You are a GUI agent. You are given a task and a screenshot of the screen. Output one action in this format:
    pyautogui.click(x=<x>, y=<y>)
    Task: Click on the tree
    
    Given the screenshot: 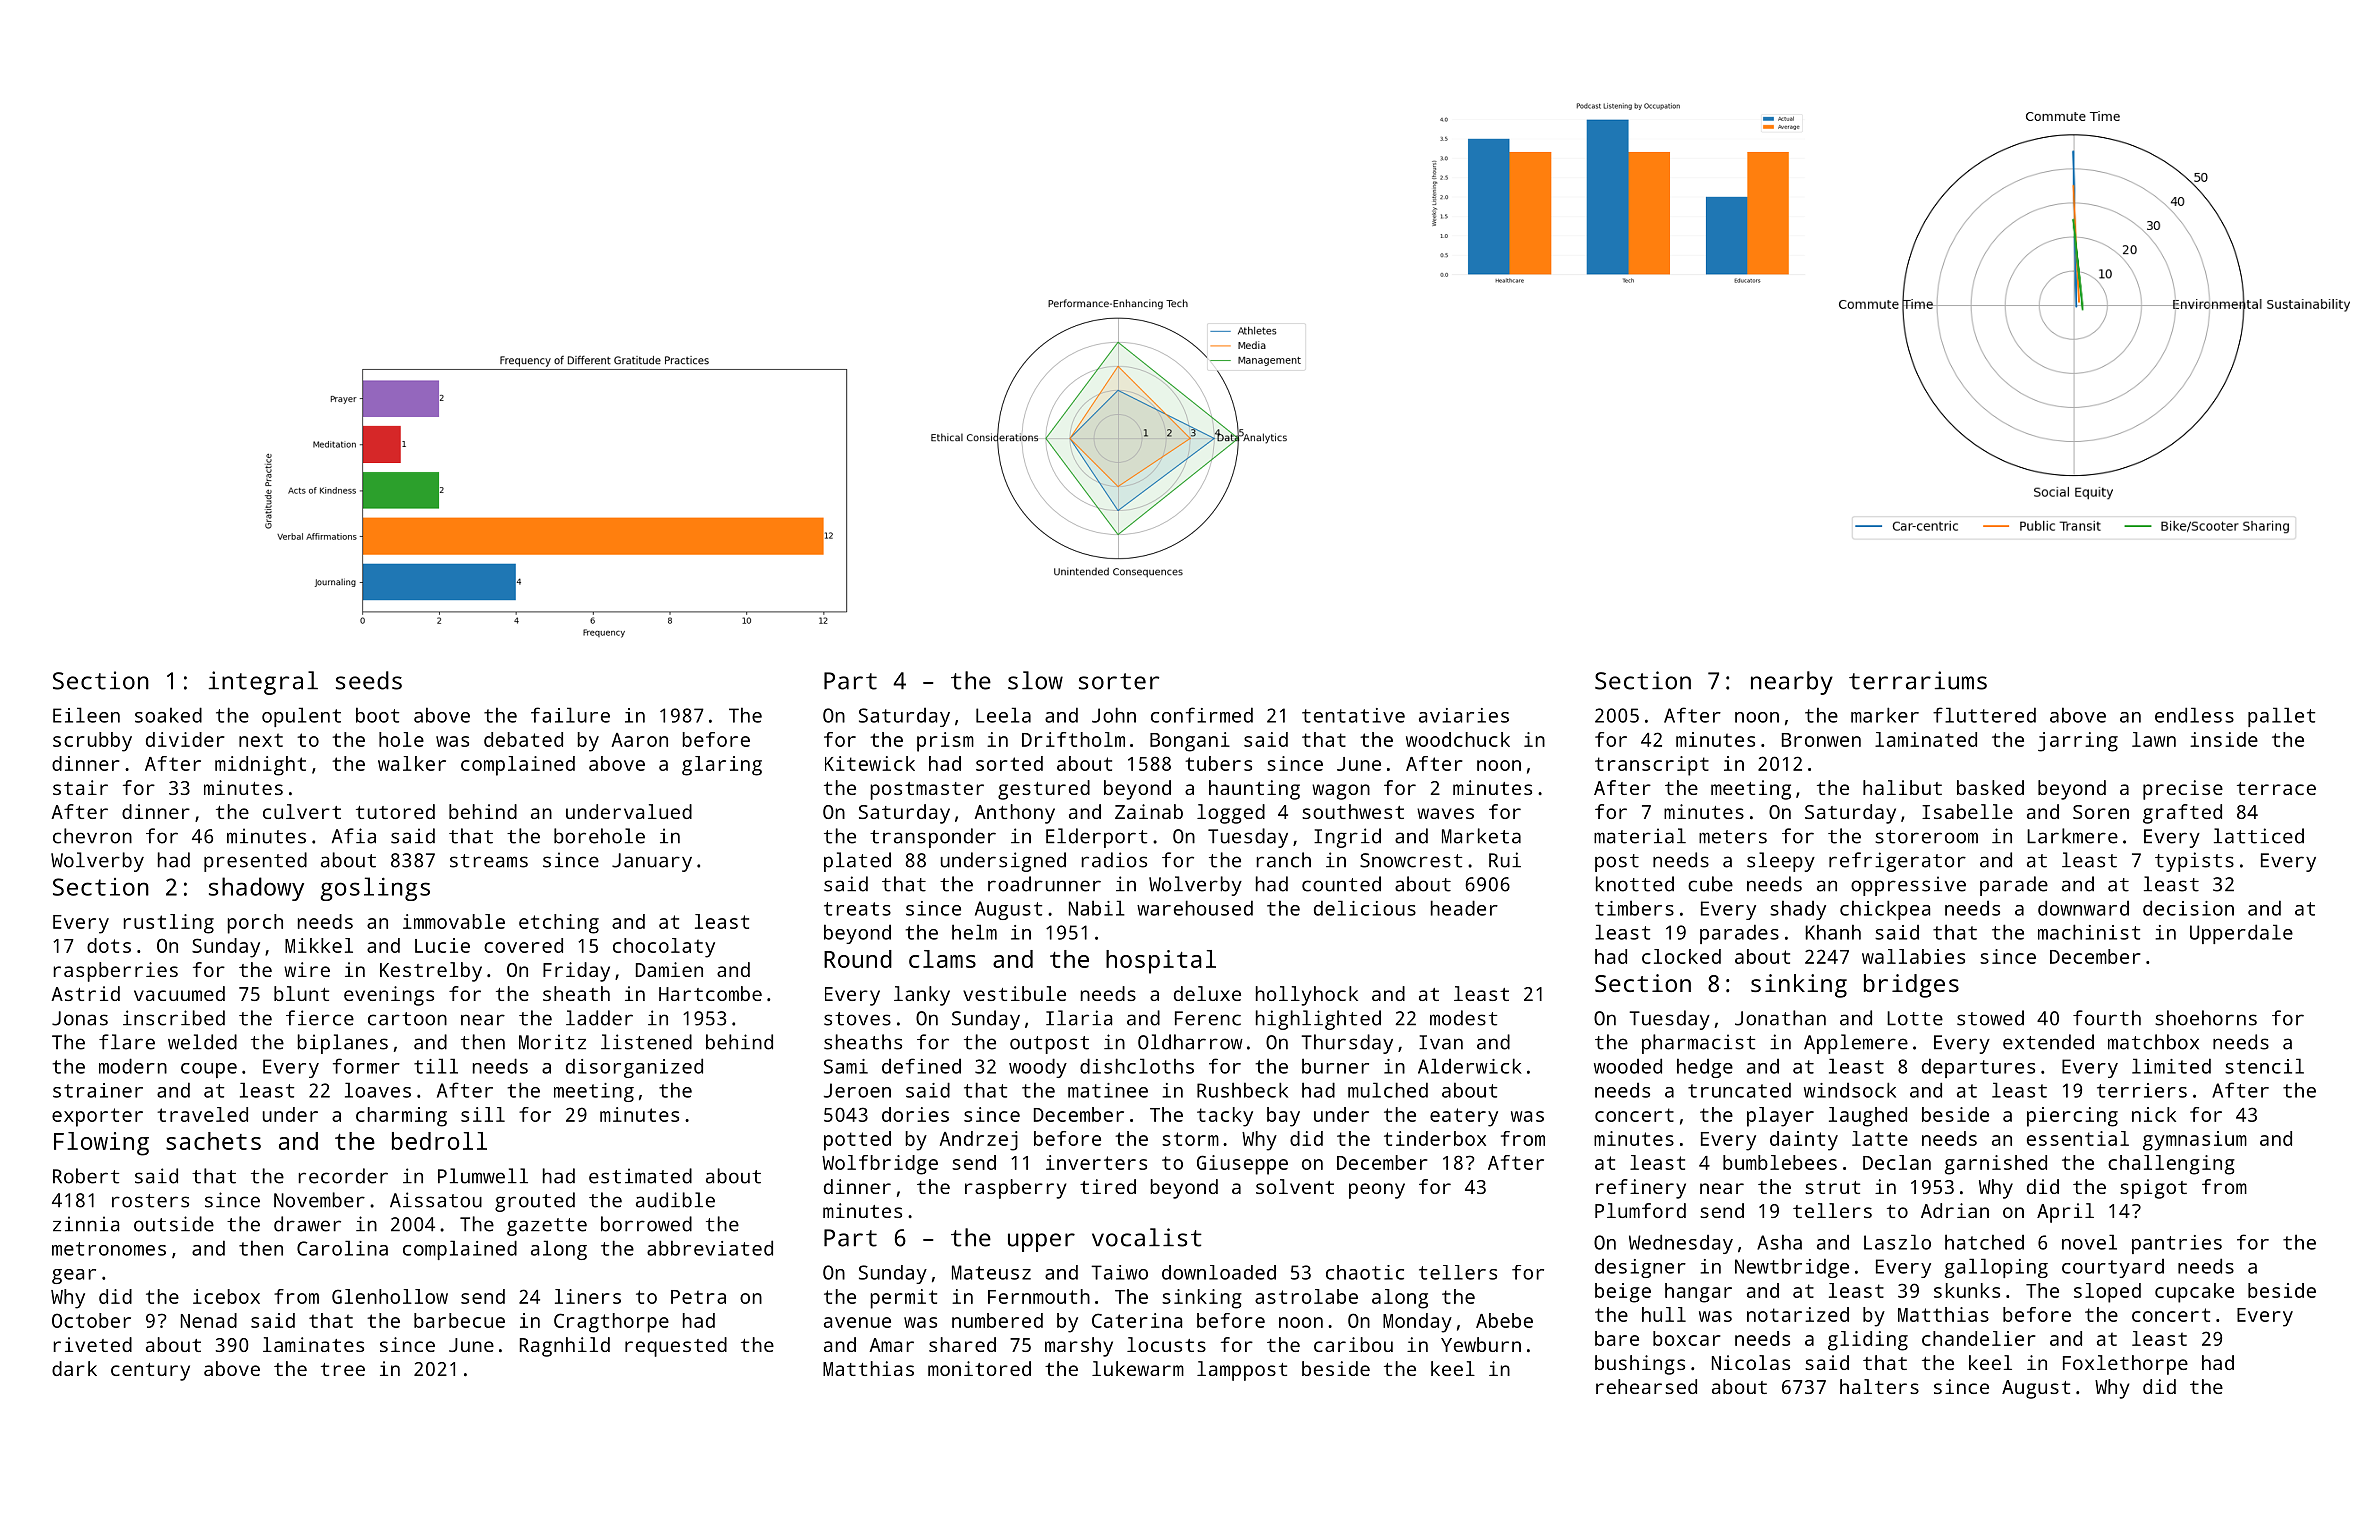 What is the action you would take?
    pyautogui.click(x=343, y=1369)
